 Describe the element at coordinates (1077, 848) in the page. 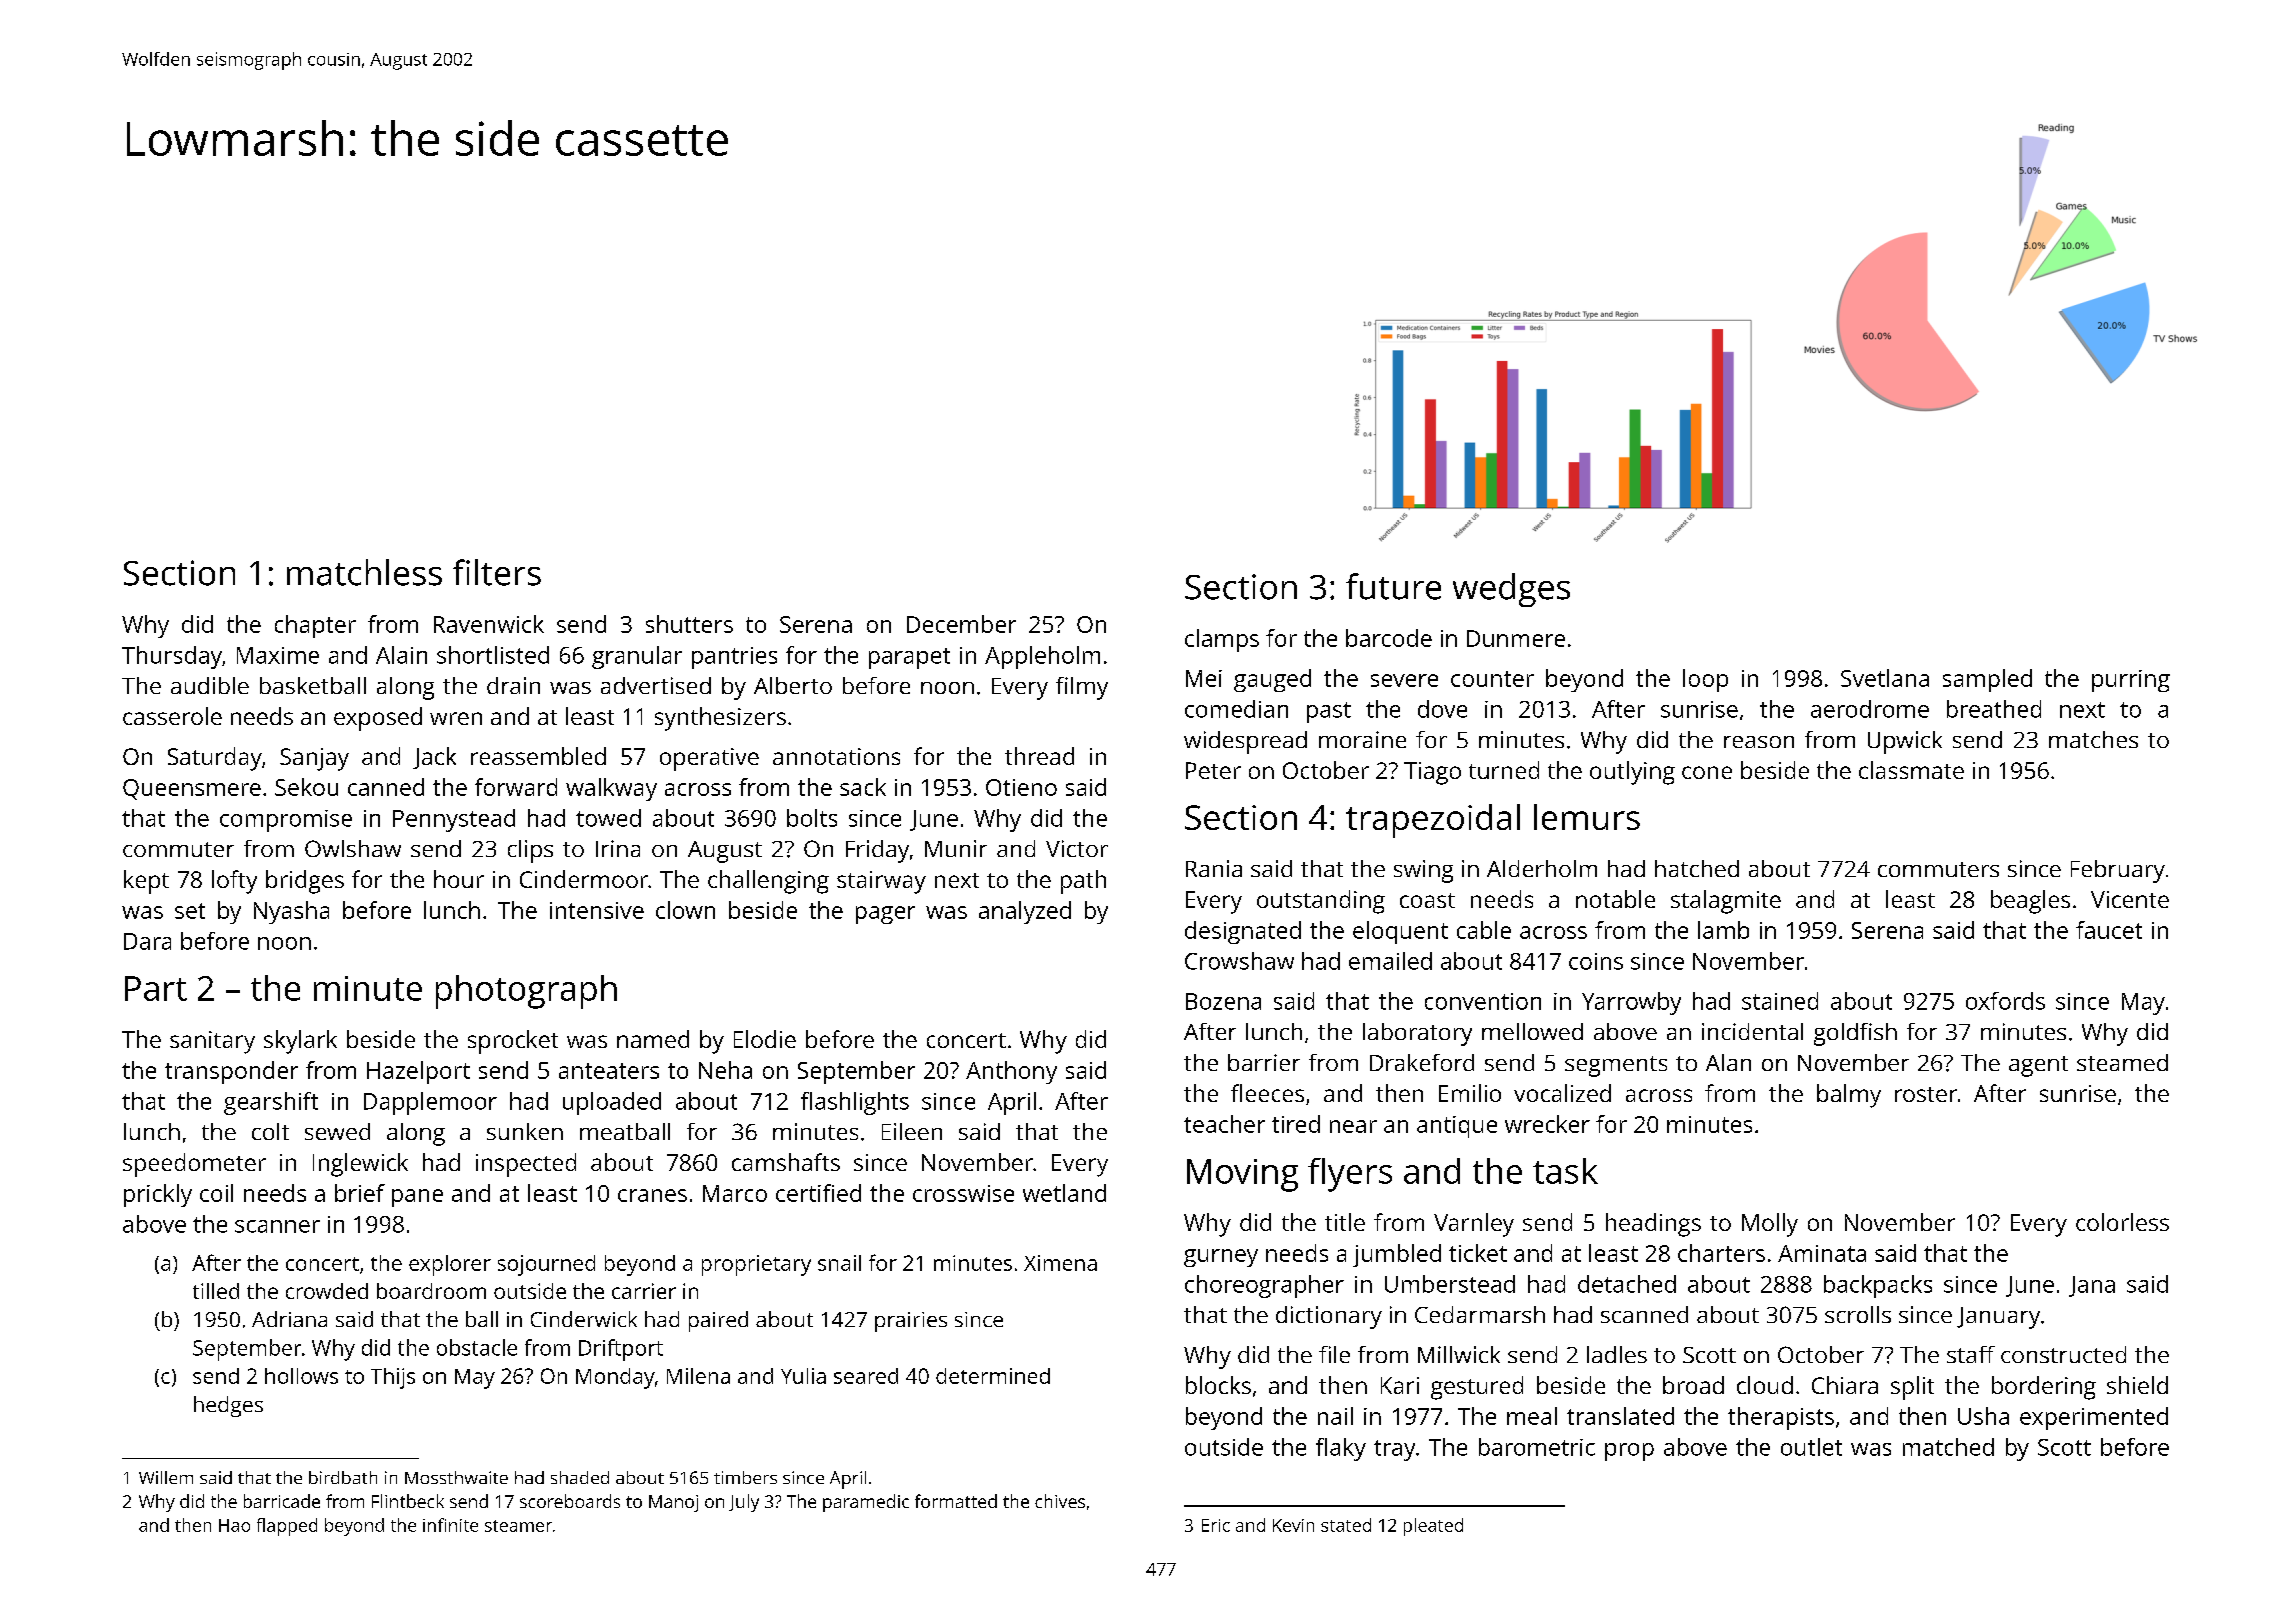

I see `Victor` at that location.
